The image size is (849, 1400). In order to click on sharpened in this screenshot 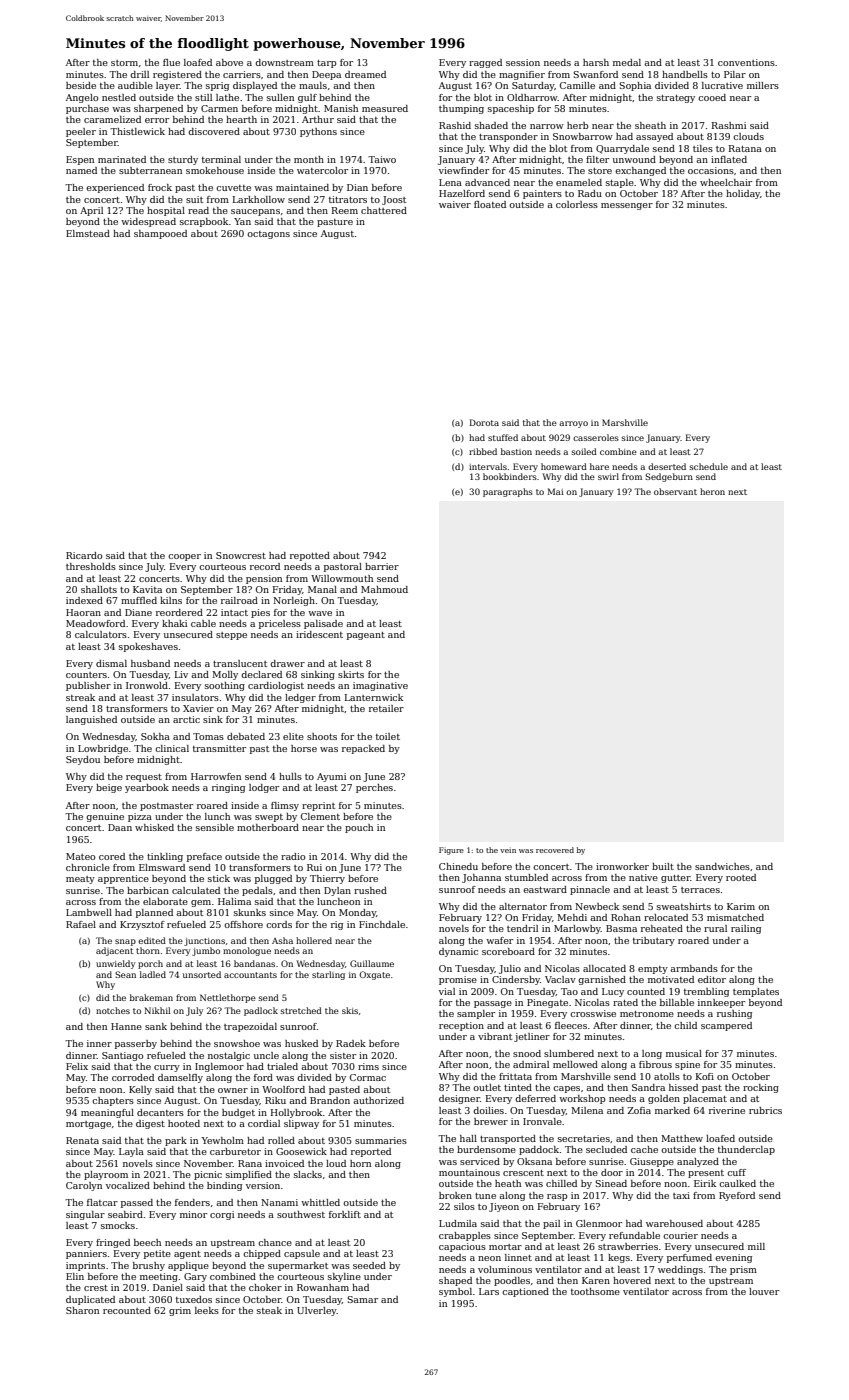, I will do `click(158, 109)`.
